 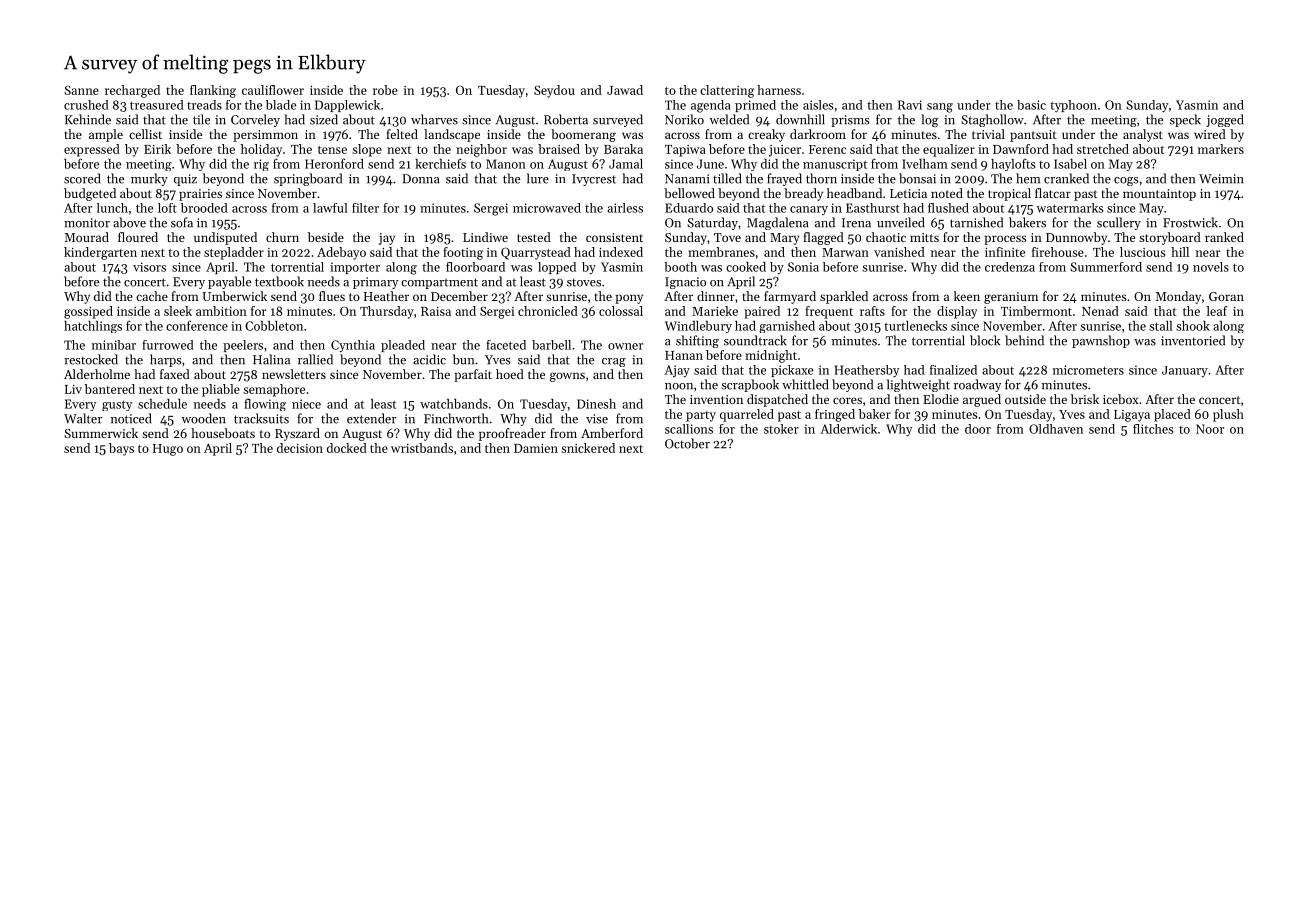 What do you see at coordinates (265, 136) in the screenshot?
I see `persimmon` at bounding box center [265, 136].
